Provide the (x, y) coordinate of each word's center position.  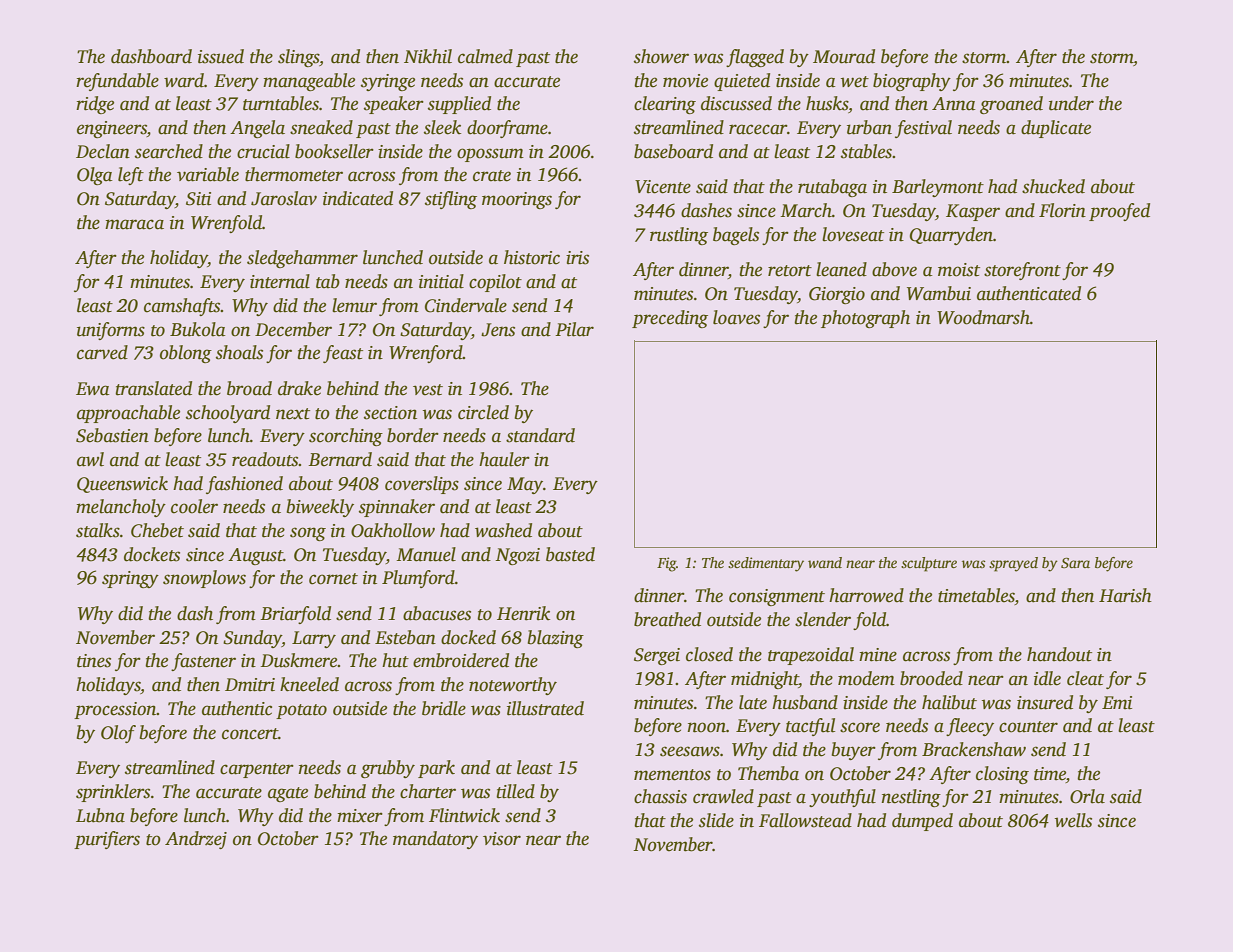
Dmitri (250, 685)
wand (825, 562)
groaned (1011, 105)
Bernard (340, 459)
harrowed (866, 595)
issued (221, 56)
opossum (490, 155)
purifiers (107, 840)
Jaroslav (284, 198)
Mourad (844, 56)
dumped (922, 822)
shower (661, 56)
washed (503, 530)
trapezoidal (811, 656)
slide (716, 820)
